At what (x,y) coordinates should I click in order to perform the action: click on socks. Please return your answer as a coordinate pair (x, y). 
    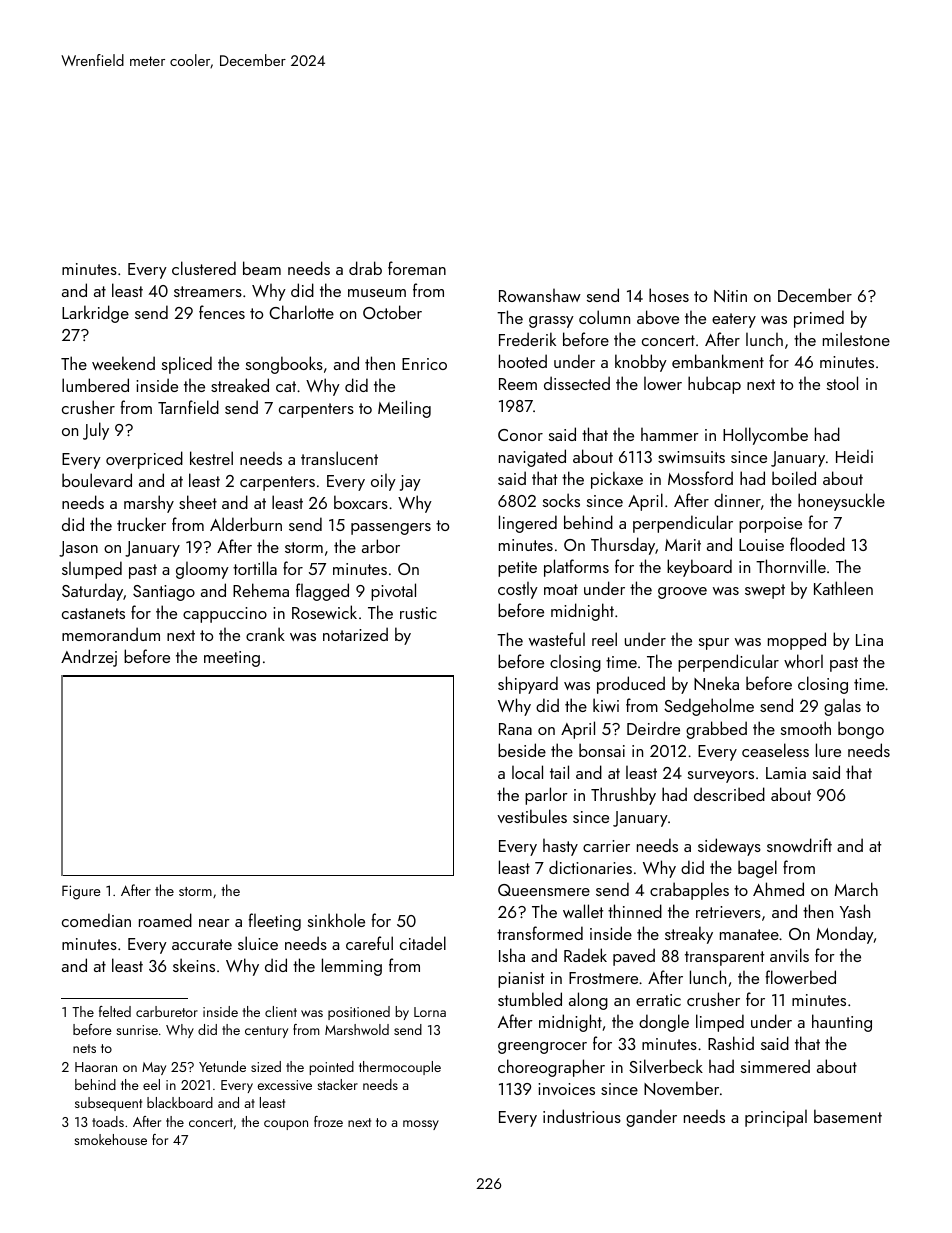
    Looking at the image, I should click on (561, 500).
